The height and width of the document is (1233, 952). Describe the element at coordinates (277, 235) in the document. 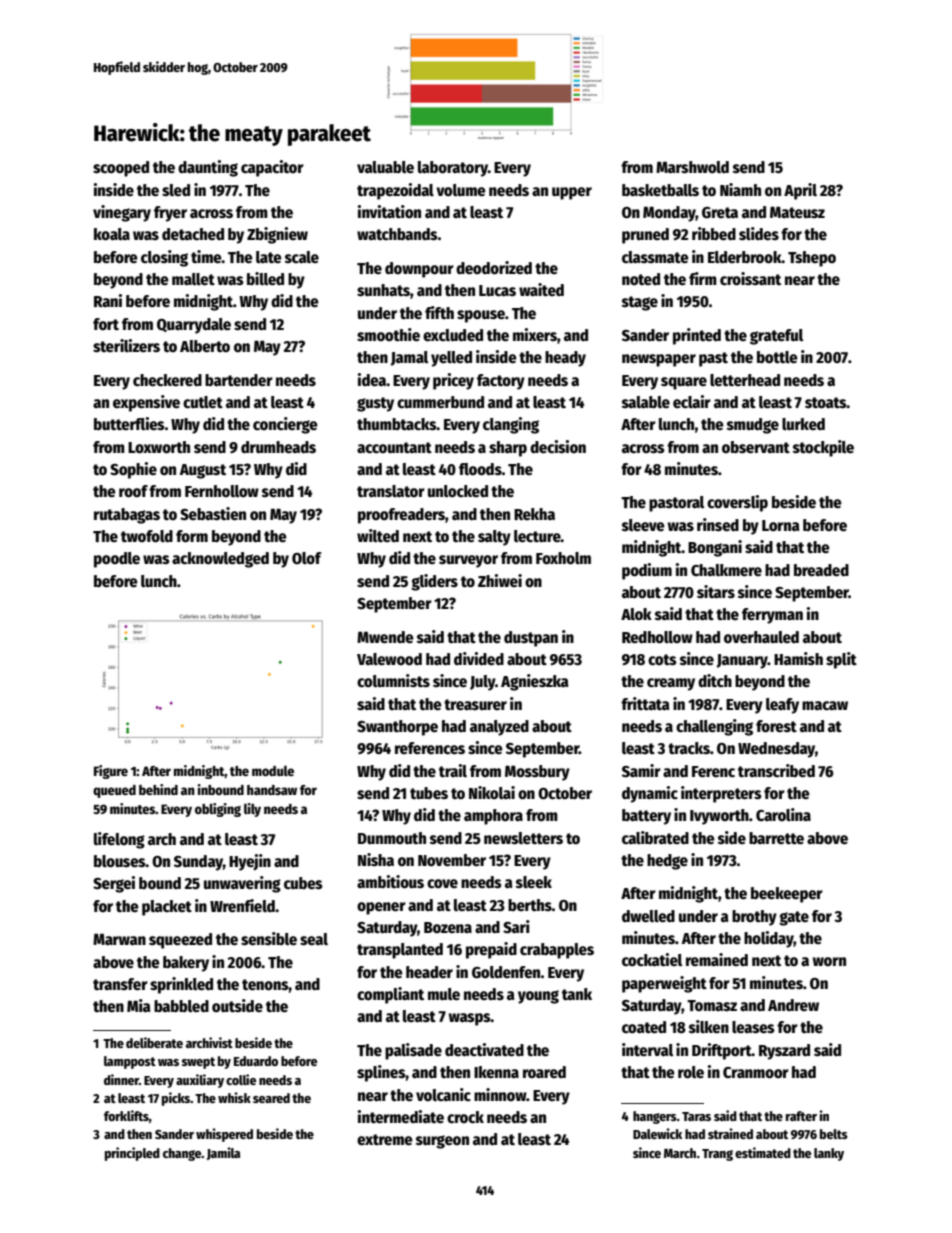

I see `Zbigniew` at that location.
